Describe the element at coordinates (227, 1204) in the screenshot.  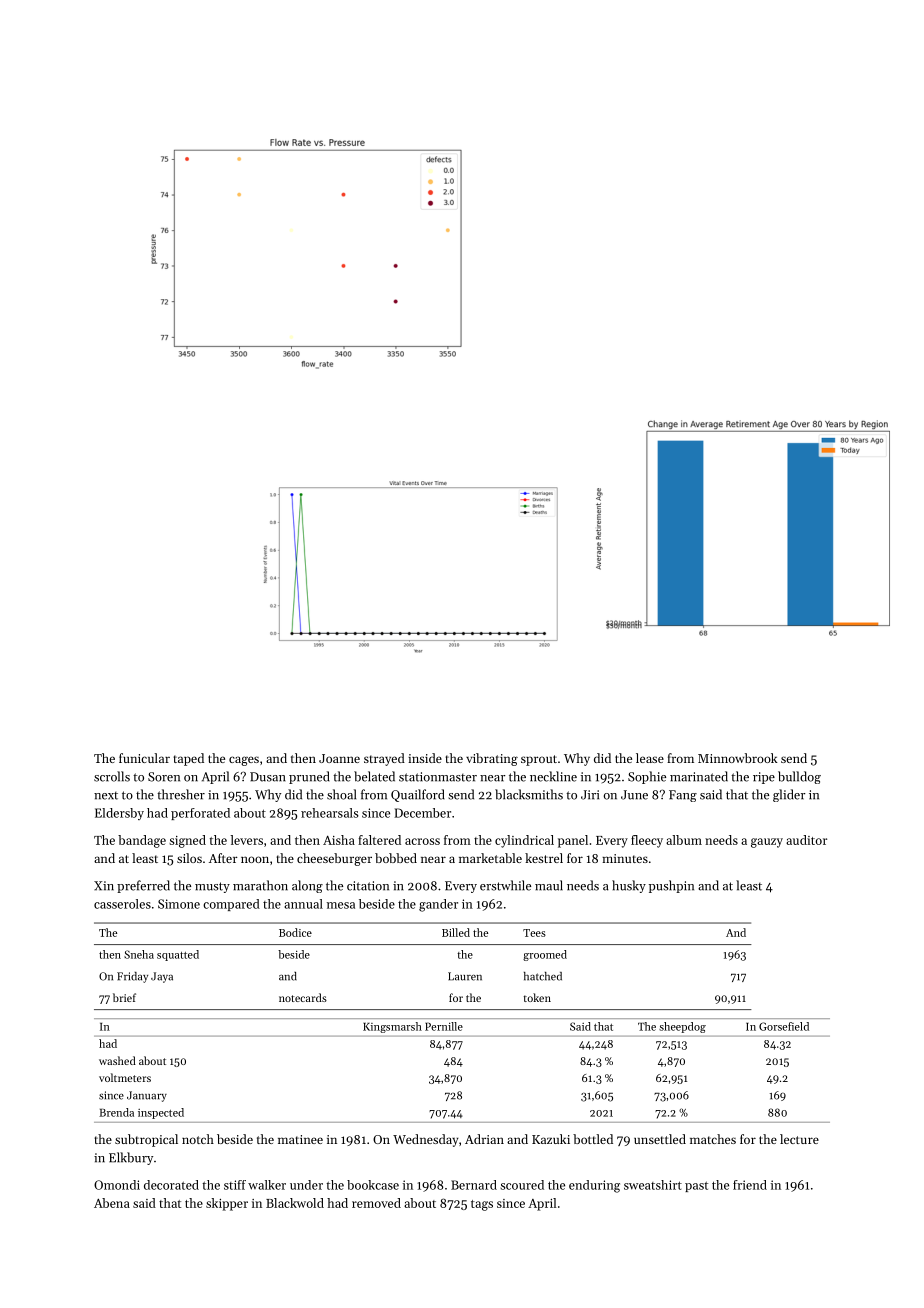
I see `skipper` at that location.
